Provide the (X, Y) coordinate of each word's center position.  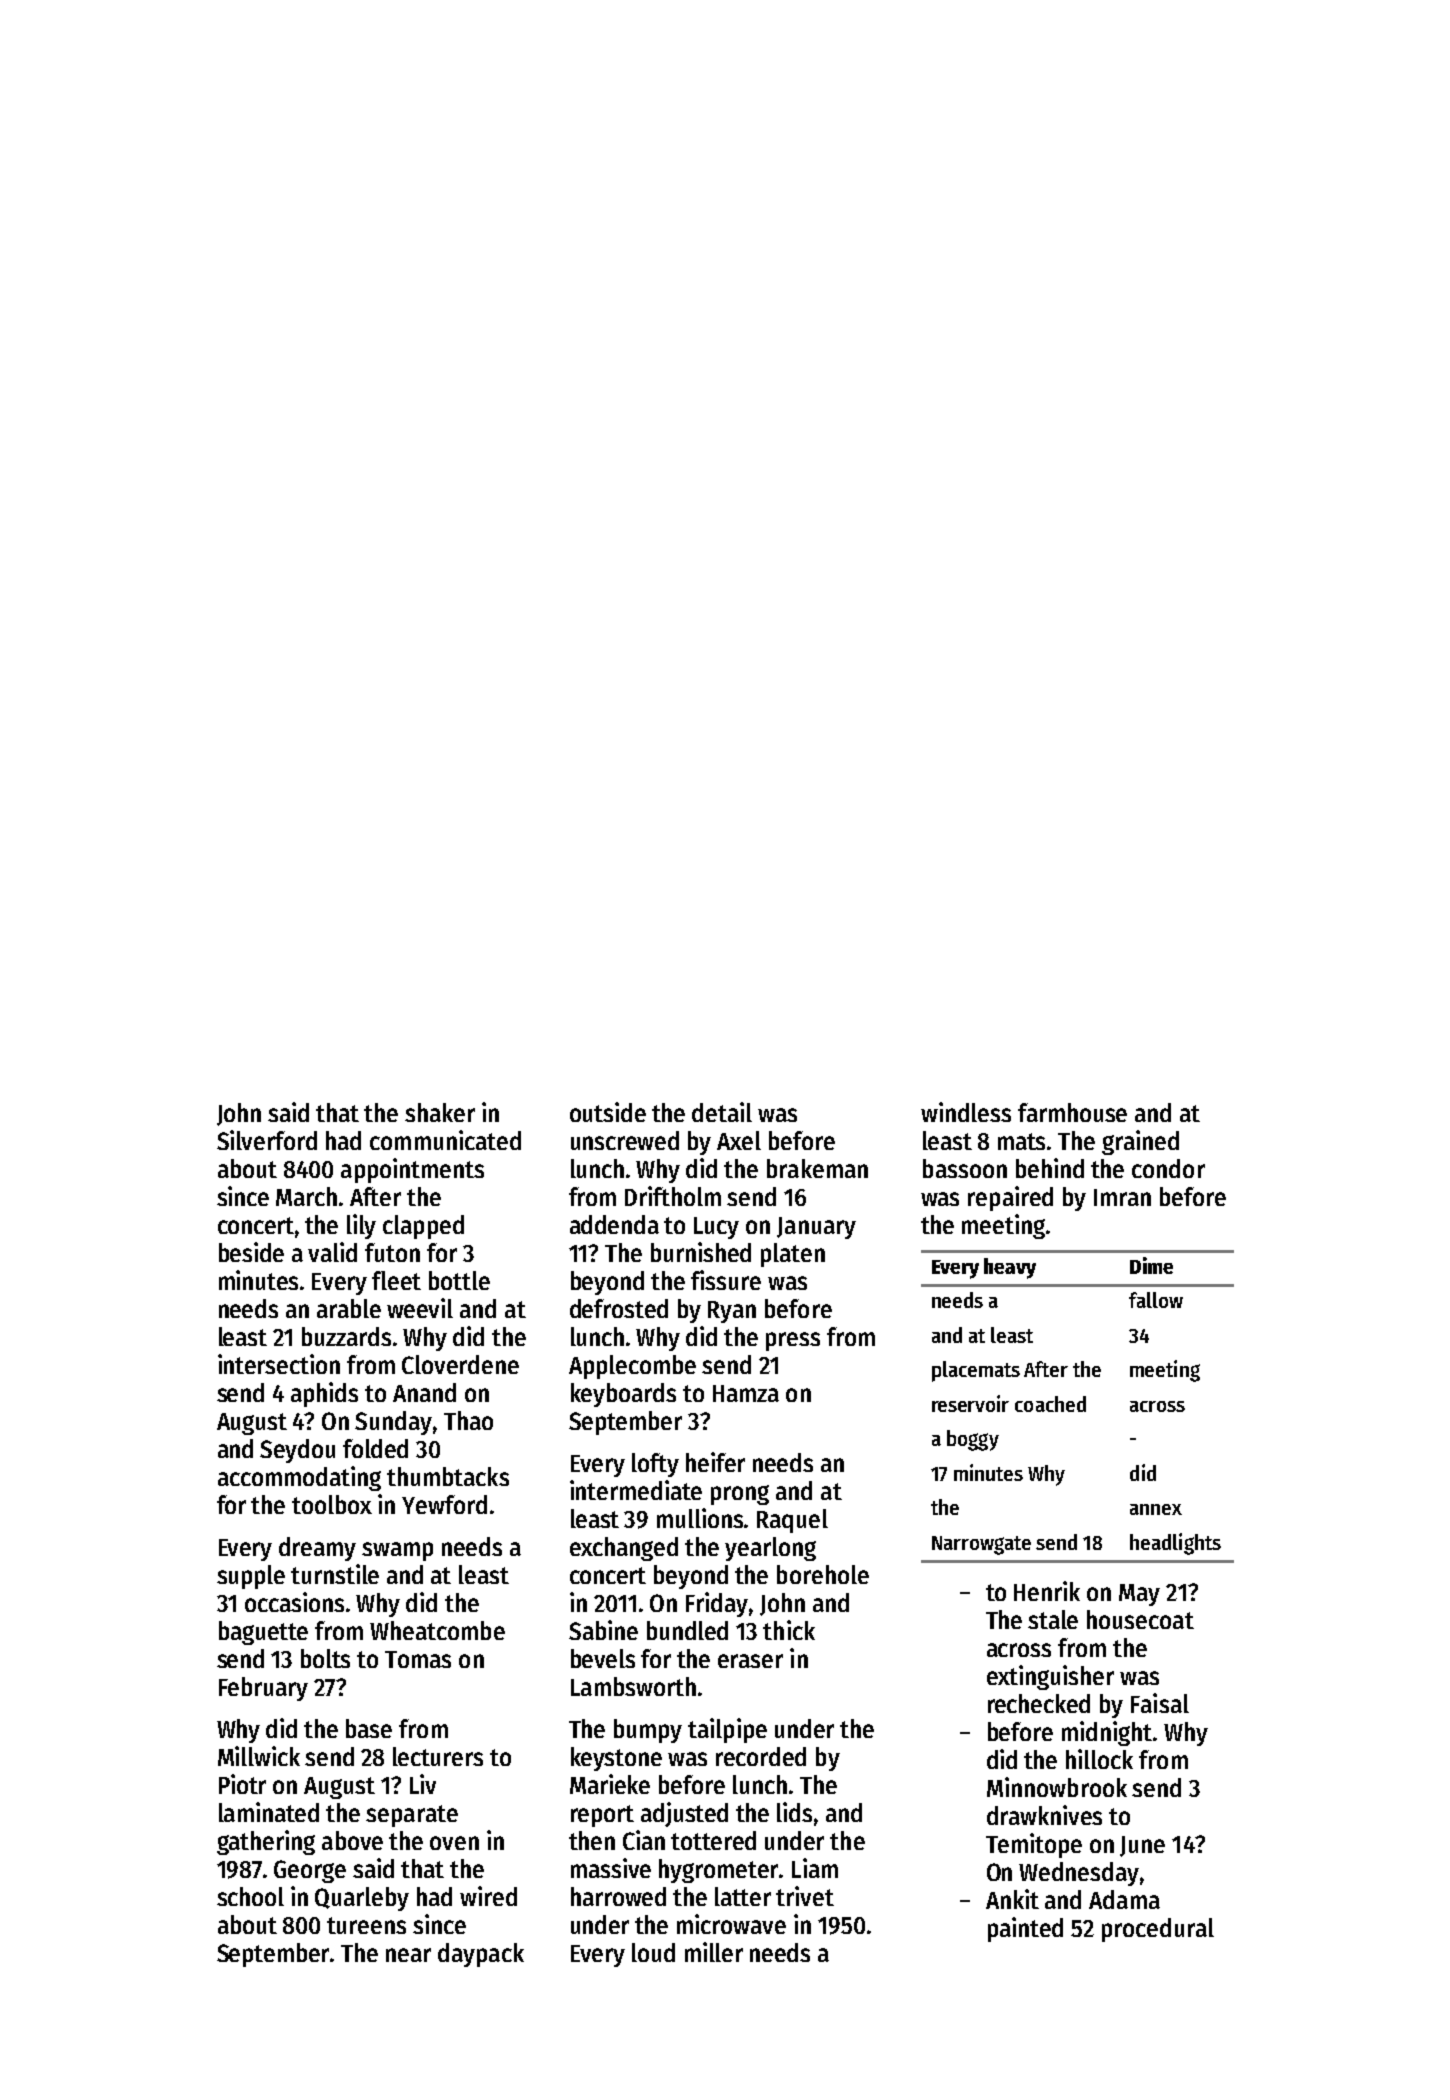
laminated (269, 1812)
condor (1168, 1168)
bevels (603, 1658)
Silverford (267, 1140)
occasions (294, 1602)
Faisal (1160, 1703)
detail (722, 1112)
